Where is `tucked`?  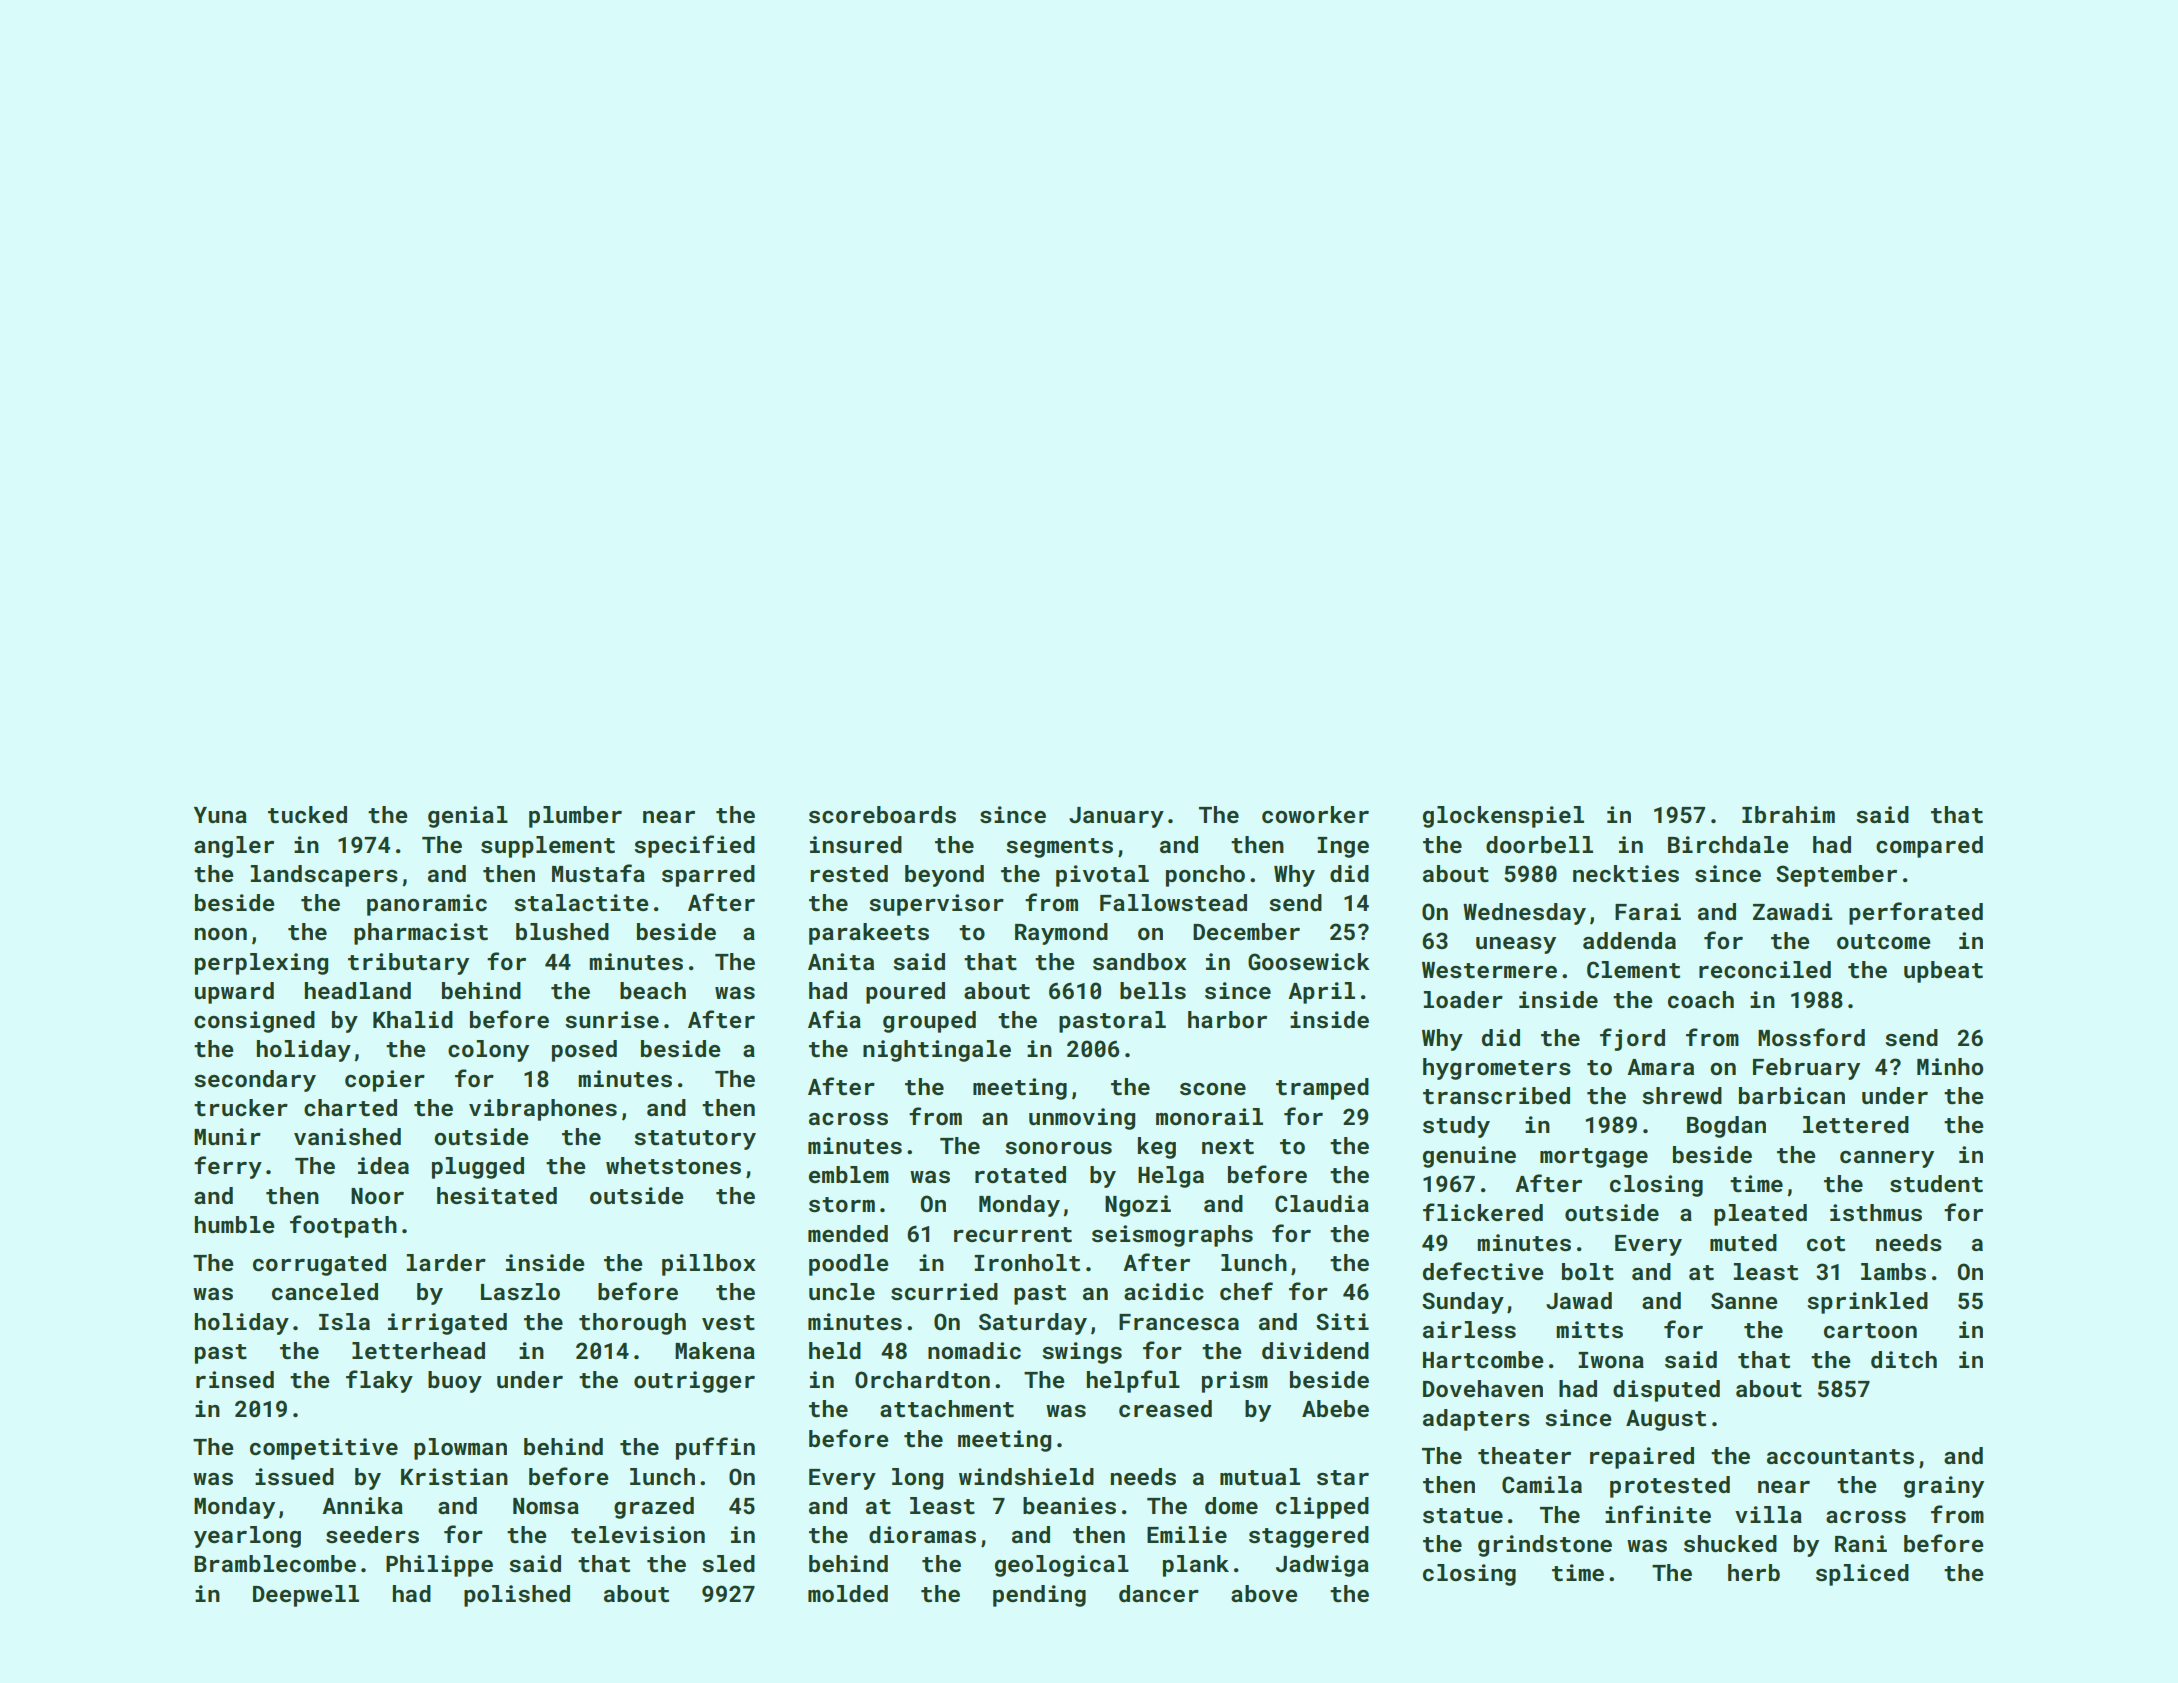 tucked is located at coordinates (307, 814).
